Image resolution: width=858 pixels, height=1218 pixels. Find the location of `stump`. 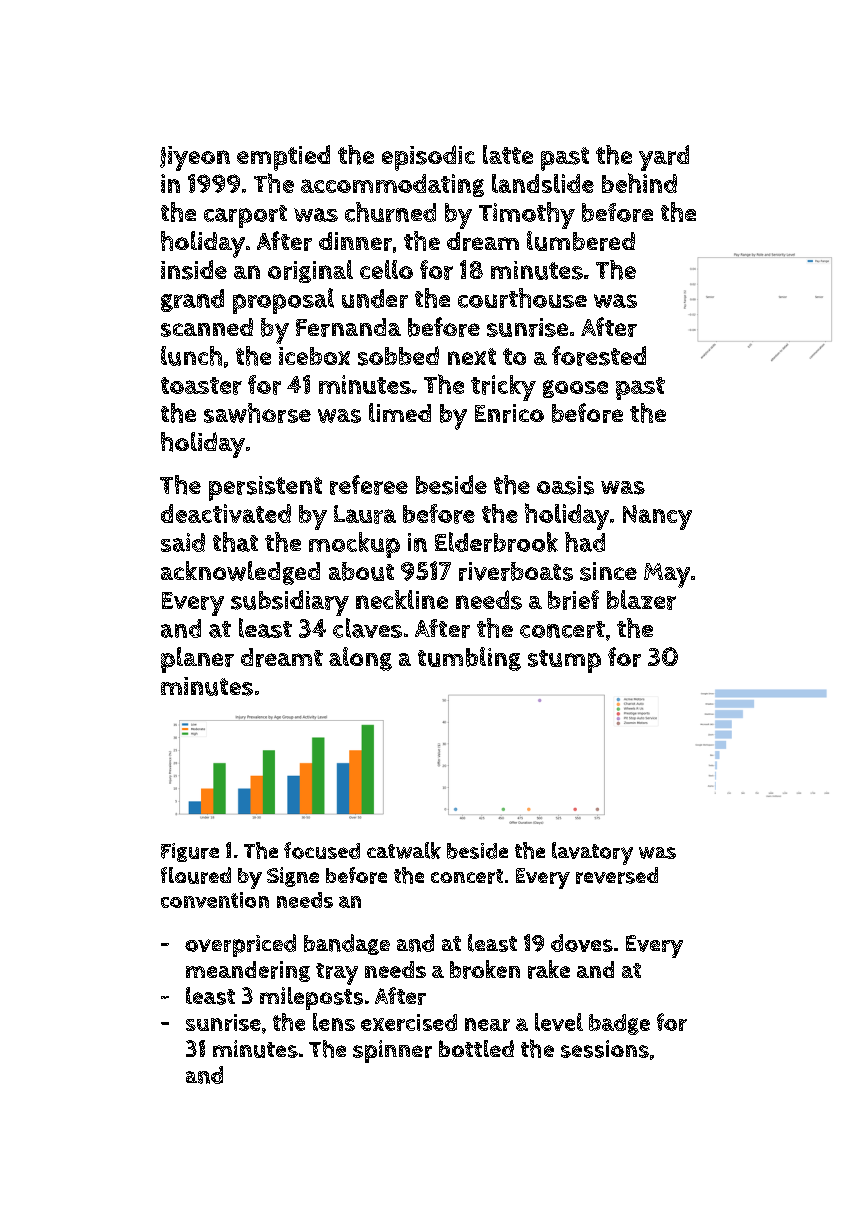

stump is located at coordinates (564, 661).
